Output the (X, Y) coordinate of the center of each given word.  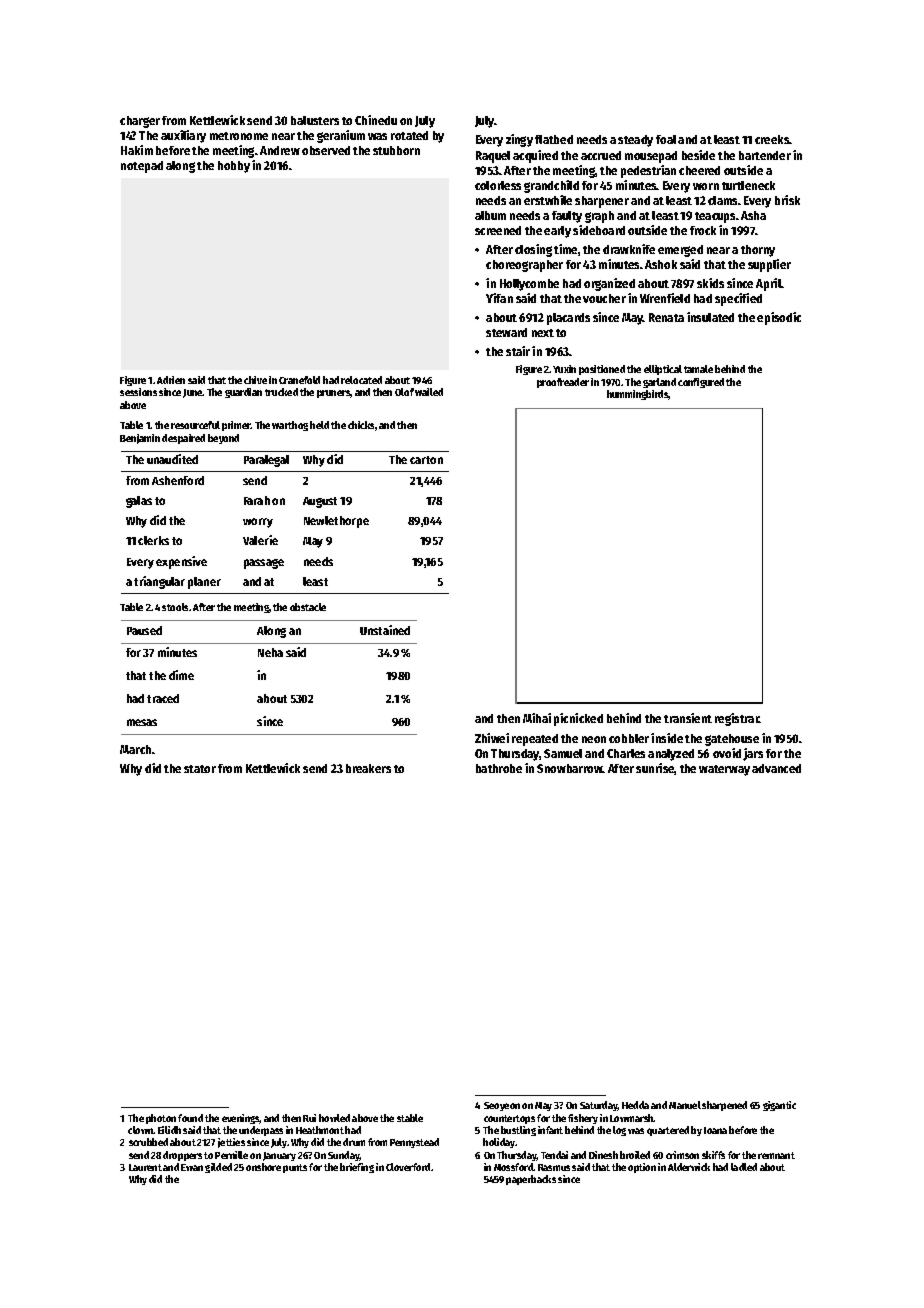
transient (688, 718)
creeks (772, 139)
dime (181, 675)
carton (426, 460)
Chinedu (376, 120)
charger (140, 122)
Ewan (192, 1167)
